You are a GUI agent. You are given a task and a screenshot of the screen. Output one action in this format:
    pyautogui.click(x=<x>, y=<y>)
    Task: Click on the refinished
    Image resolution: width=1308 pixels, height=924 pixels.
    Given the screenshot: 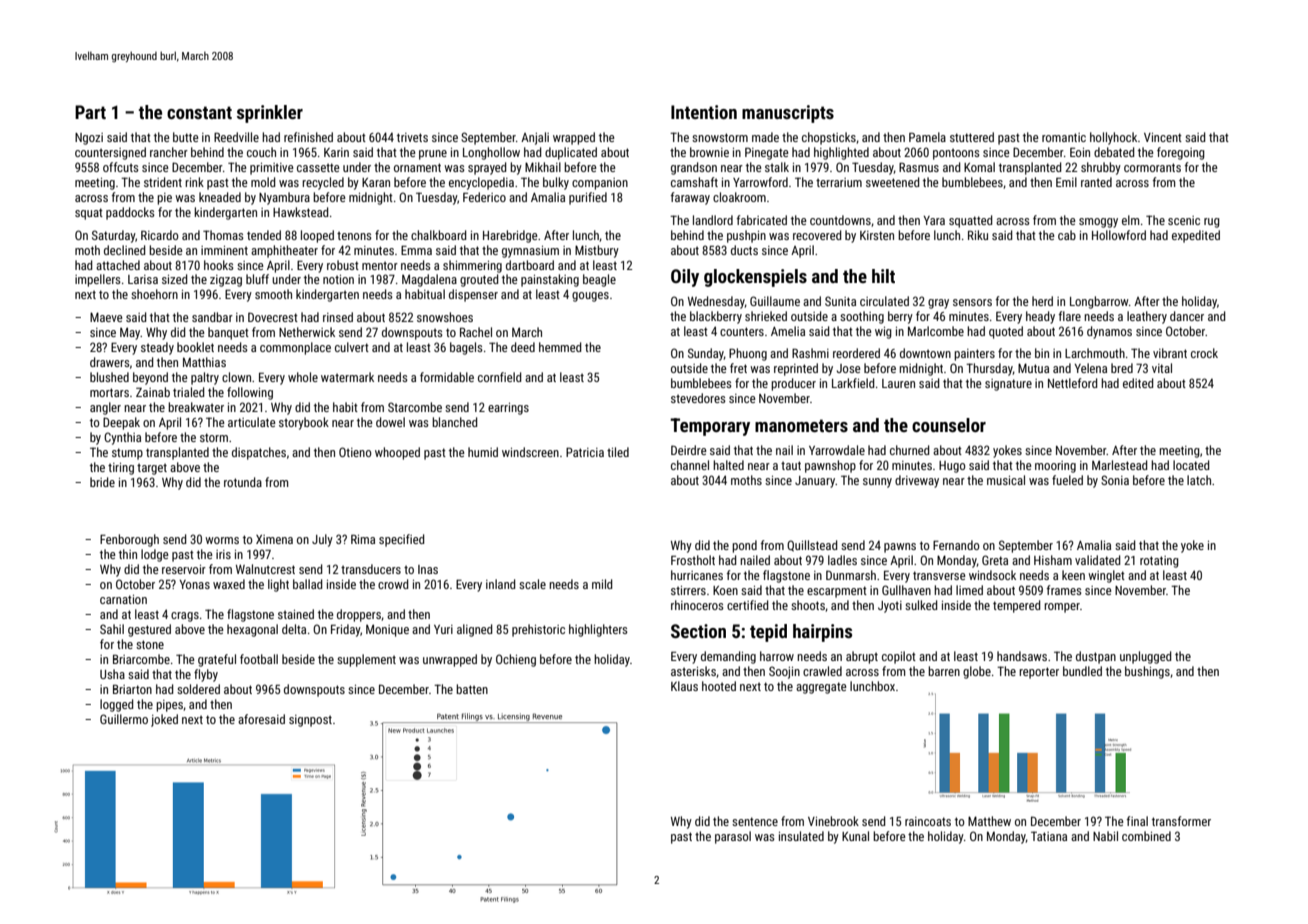 What is the action you would take?
    pyautogui.click(x=308, y=137)
